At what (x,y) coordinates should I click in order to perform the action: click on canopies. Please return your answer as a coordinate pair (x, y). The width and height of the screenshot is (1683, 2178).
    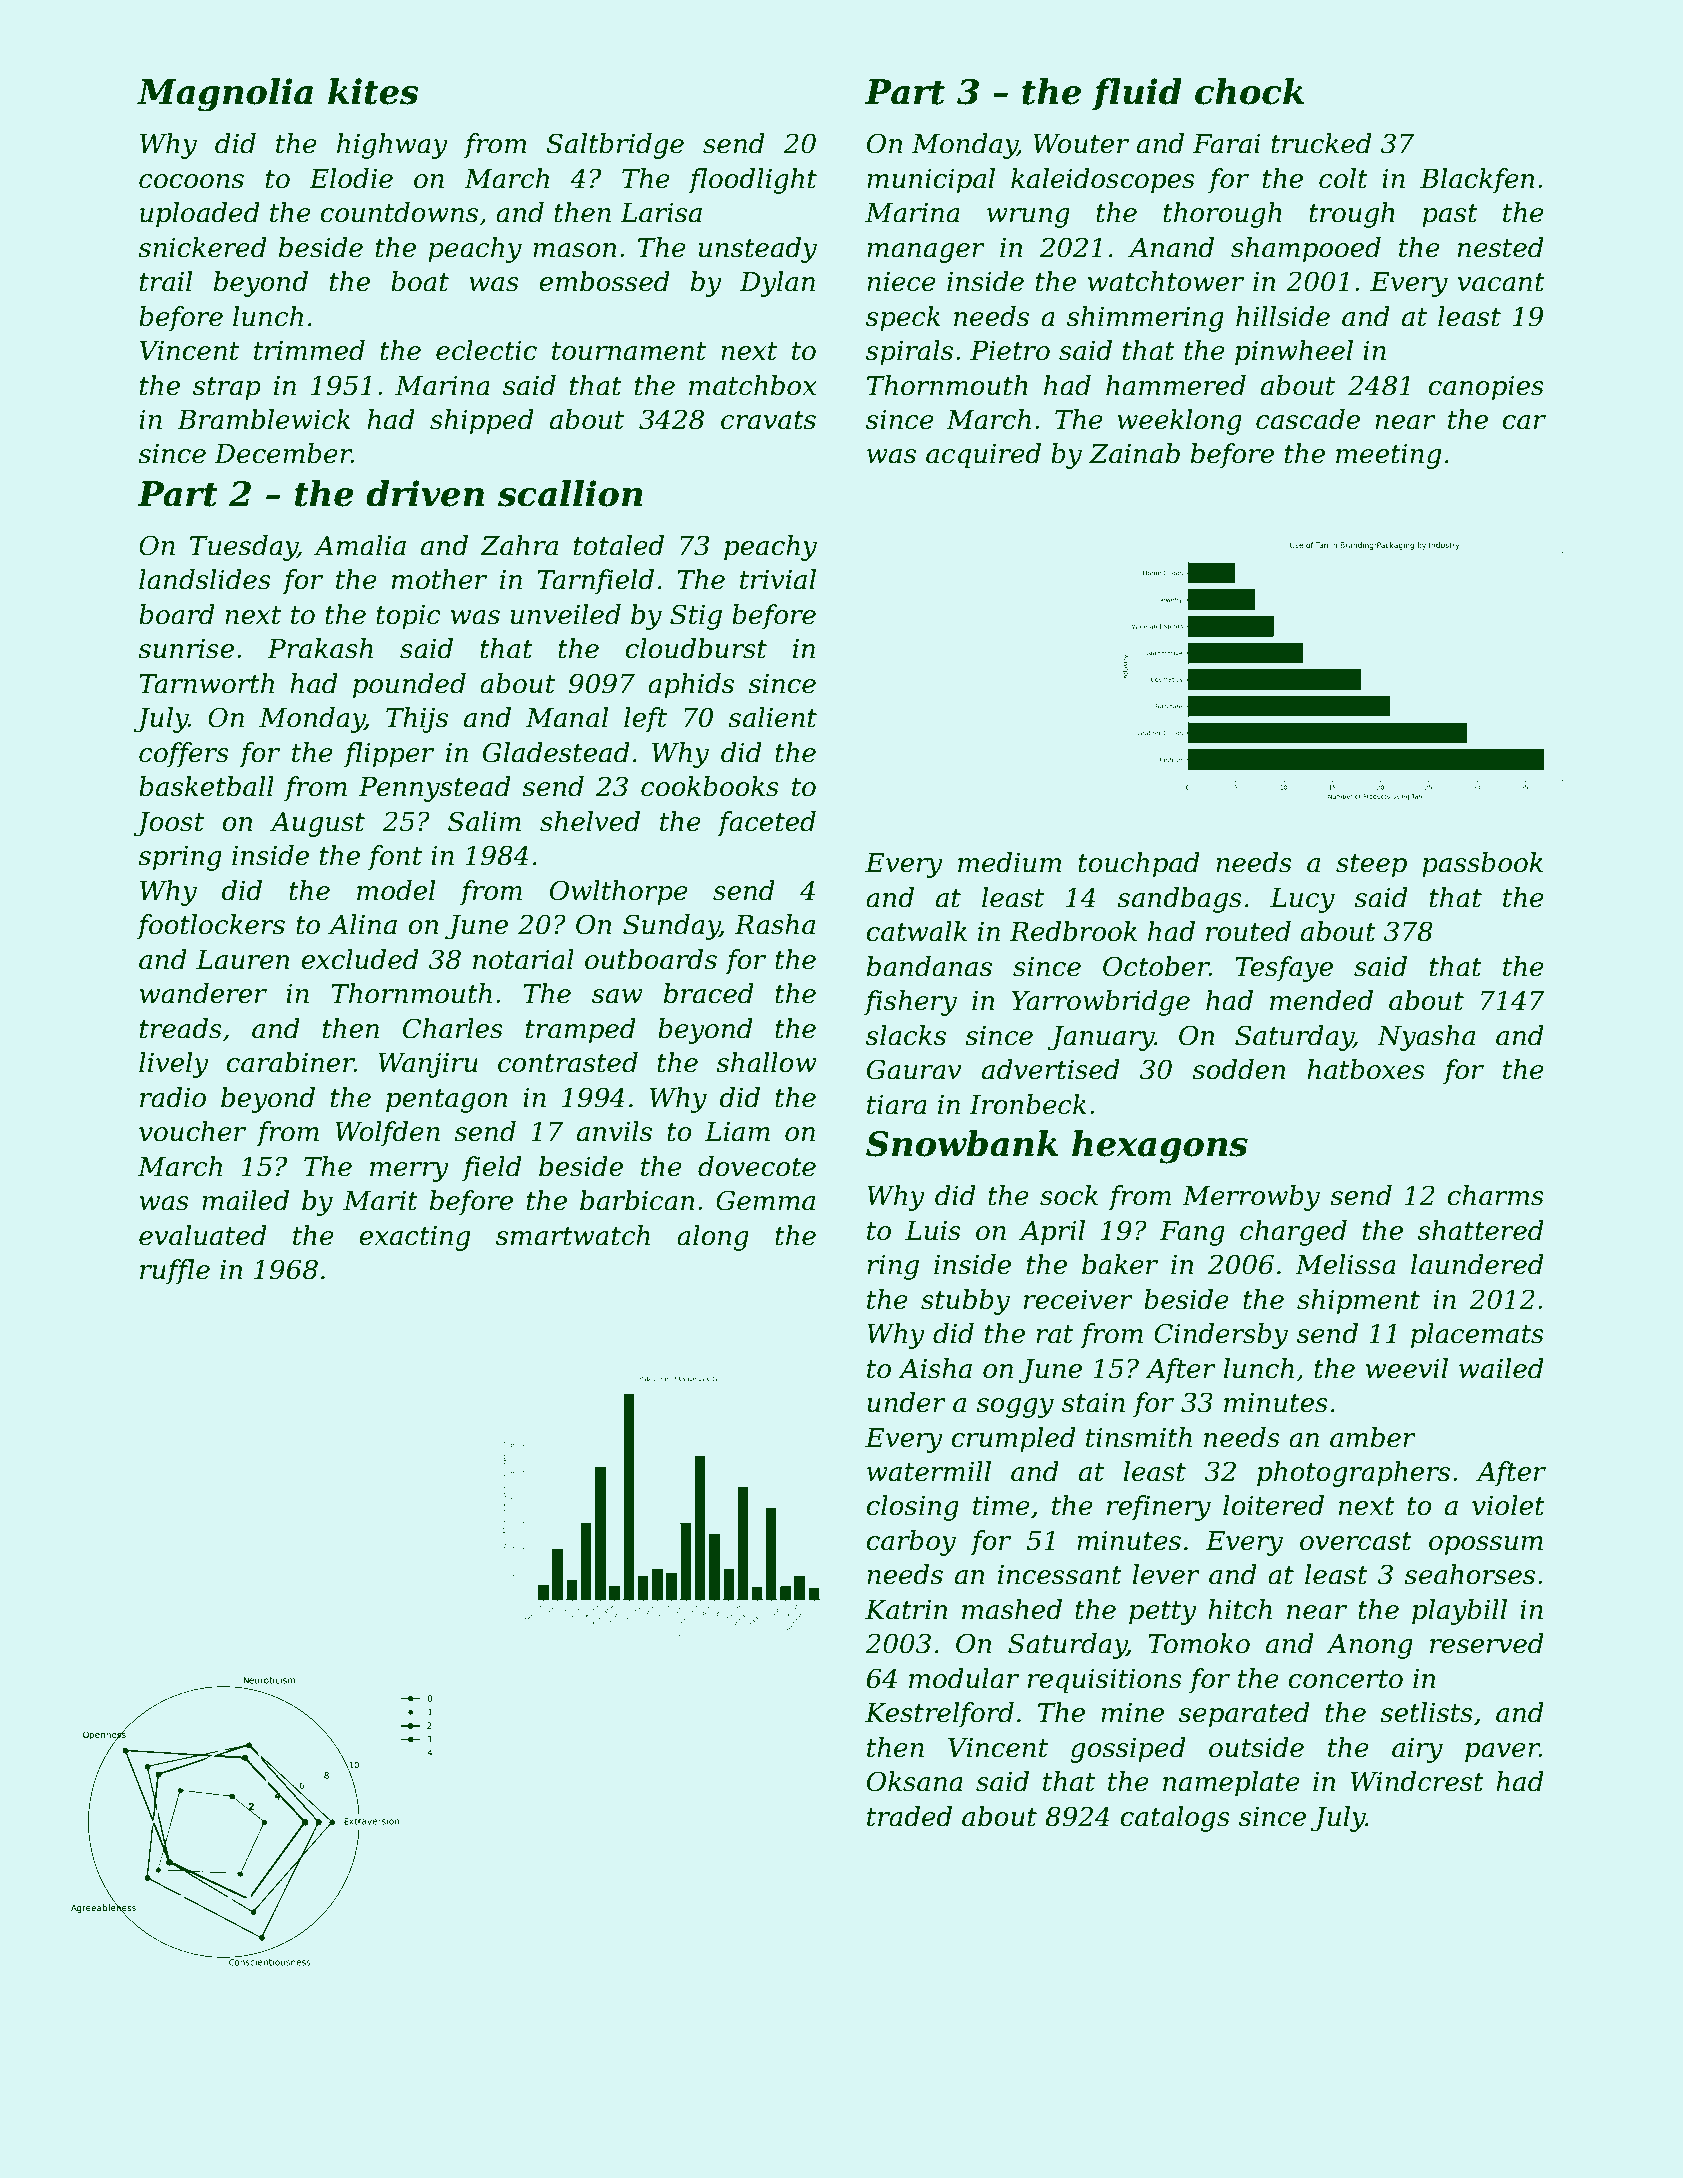
    Looking at the image, I should click on (1486, 388).
